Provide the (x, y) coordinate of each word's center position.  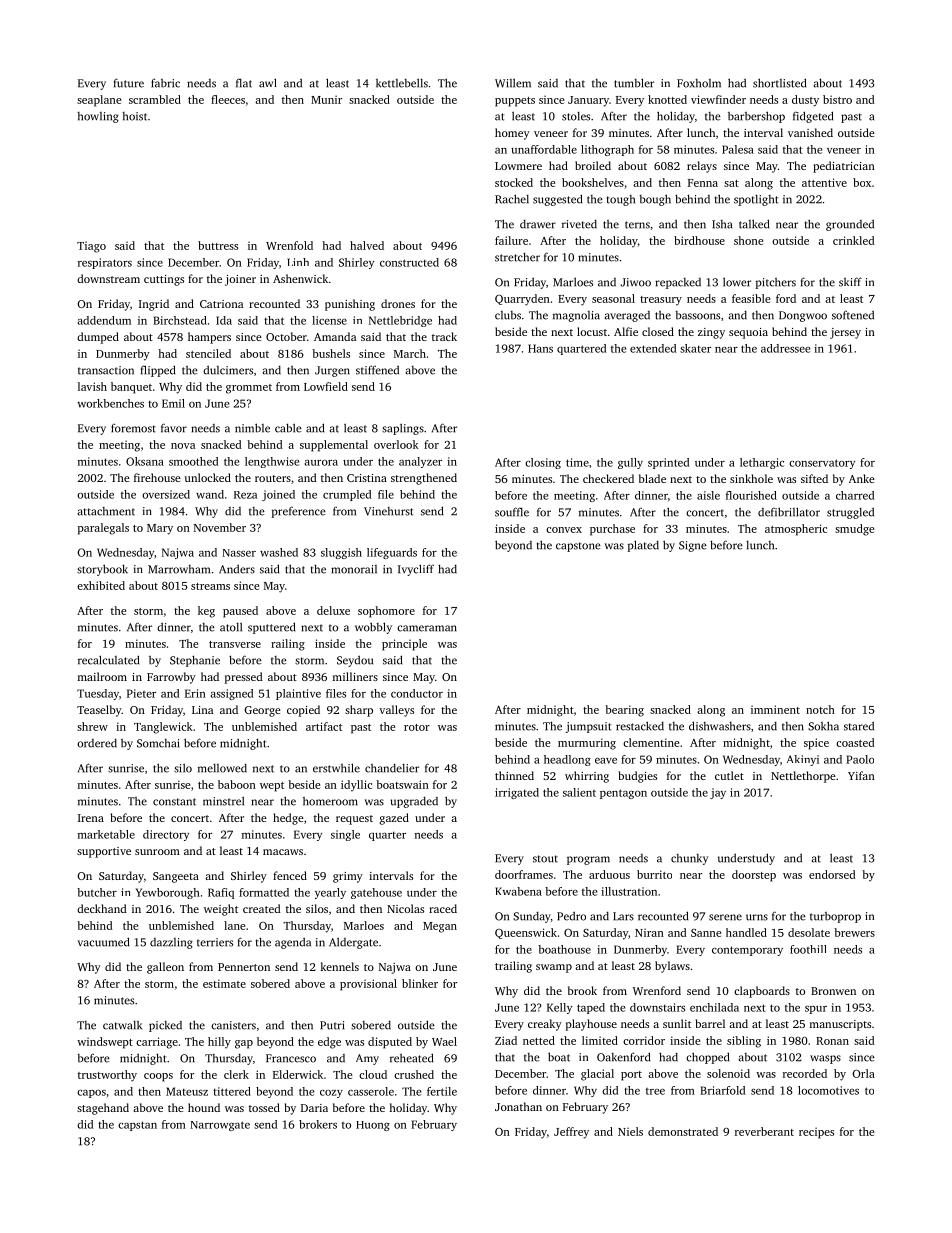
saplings (403, 429)
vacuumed (103, 942)
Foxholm (699, 83)
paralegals (103, 529)
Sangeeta (176, 877)
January (588, 101)
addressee (785, 348)
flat (244, 83)
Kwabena (518, 891)
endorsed (832, 874)
